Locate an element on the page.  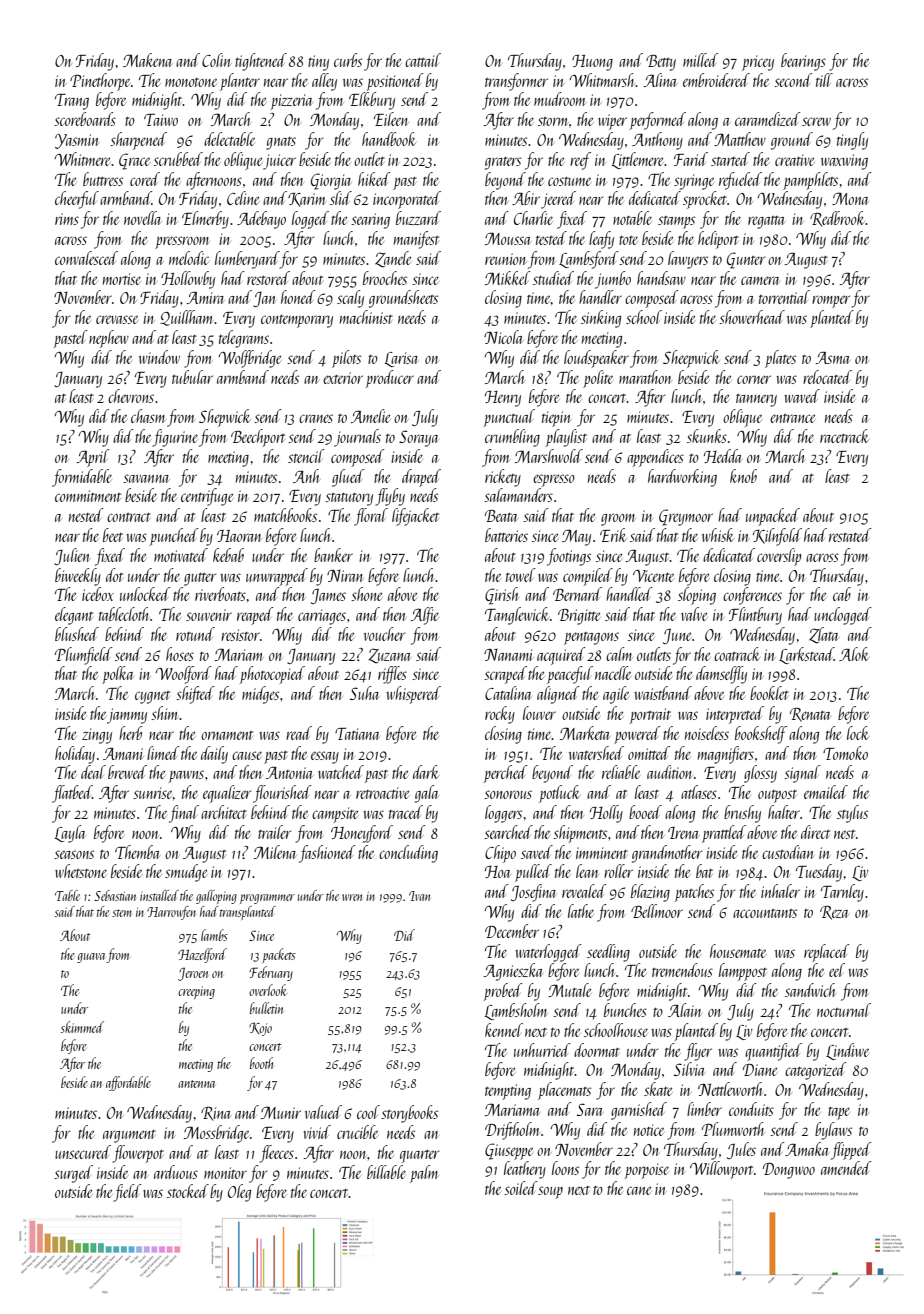
peaceful is located at coordinates (570, 675).
